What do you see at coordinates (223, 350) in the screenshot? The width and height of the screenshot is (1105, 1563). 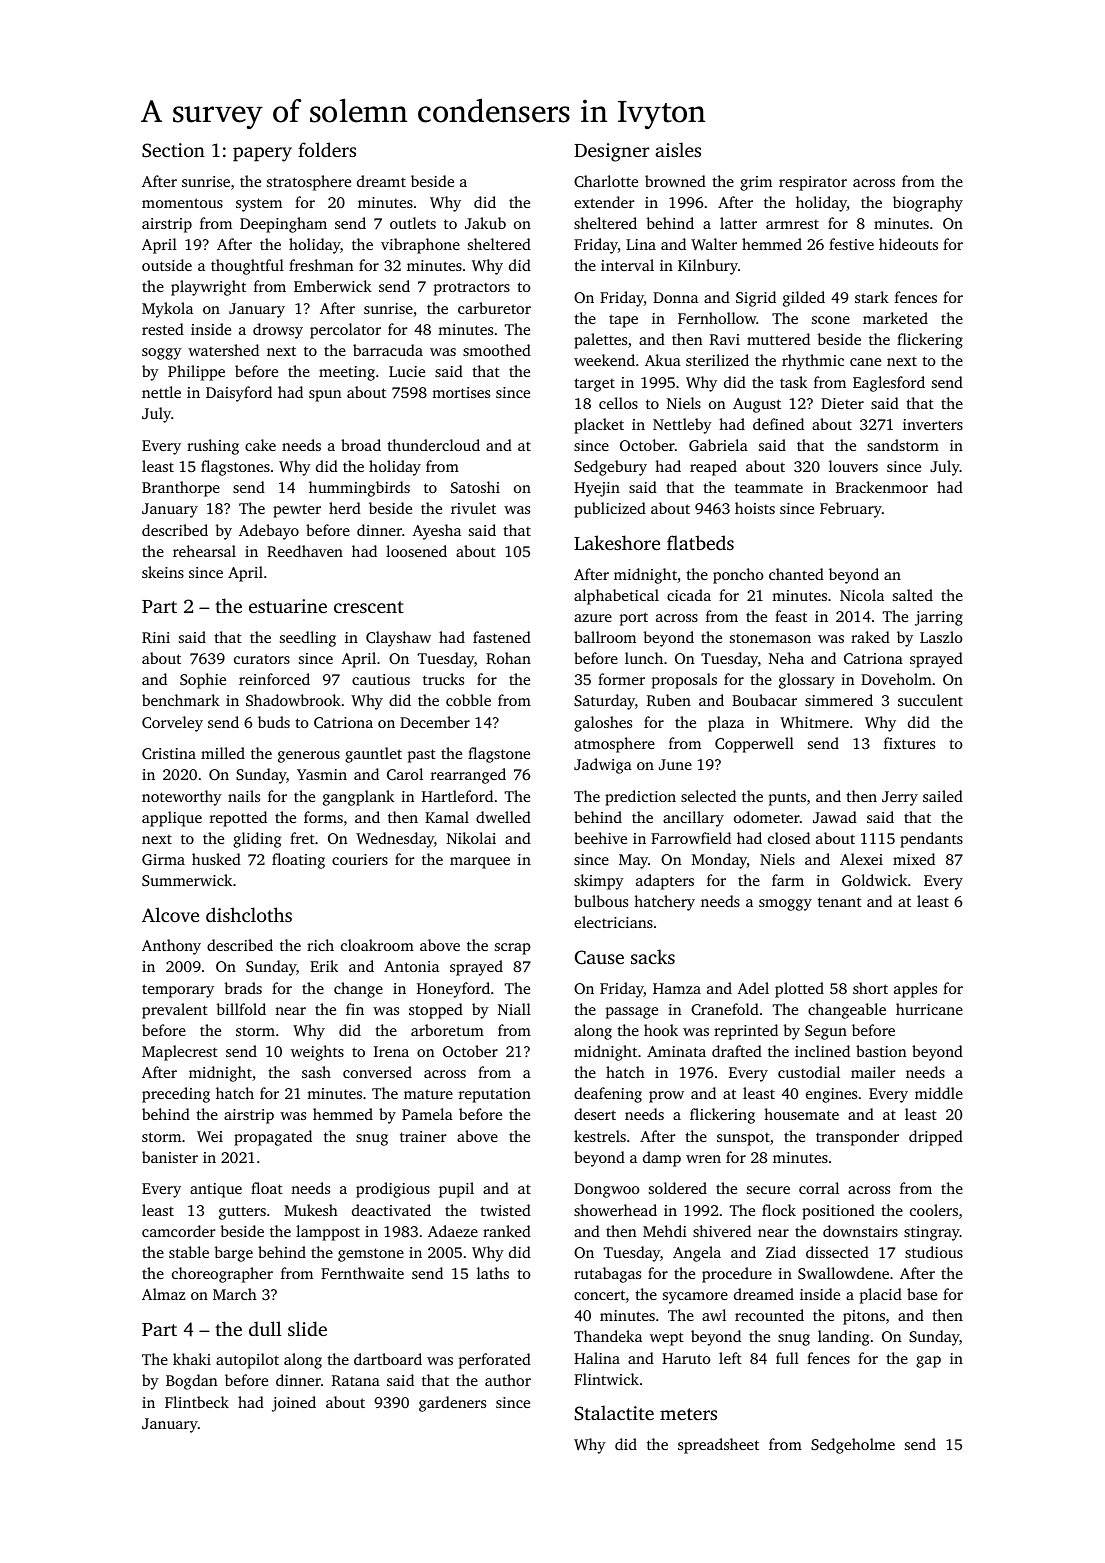 I see `watershed` at bounding box center [223, 350].
